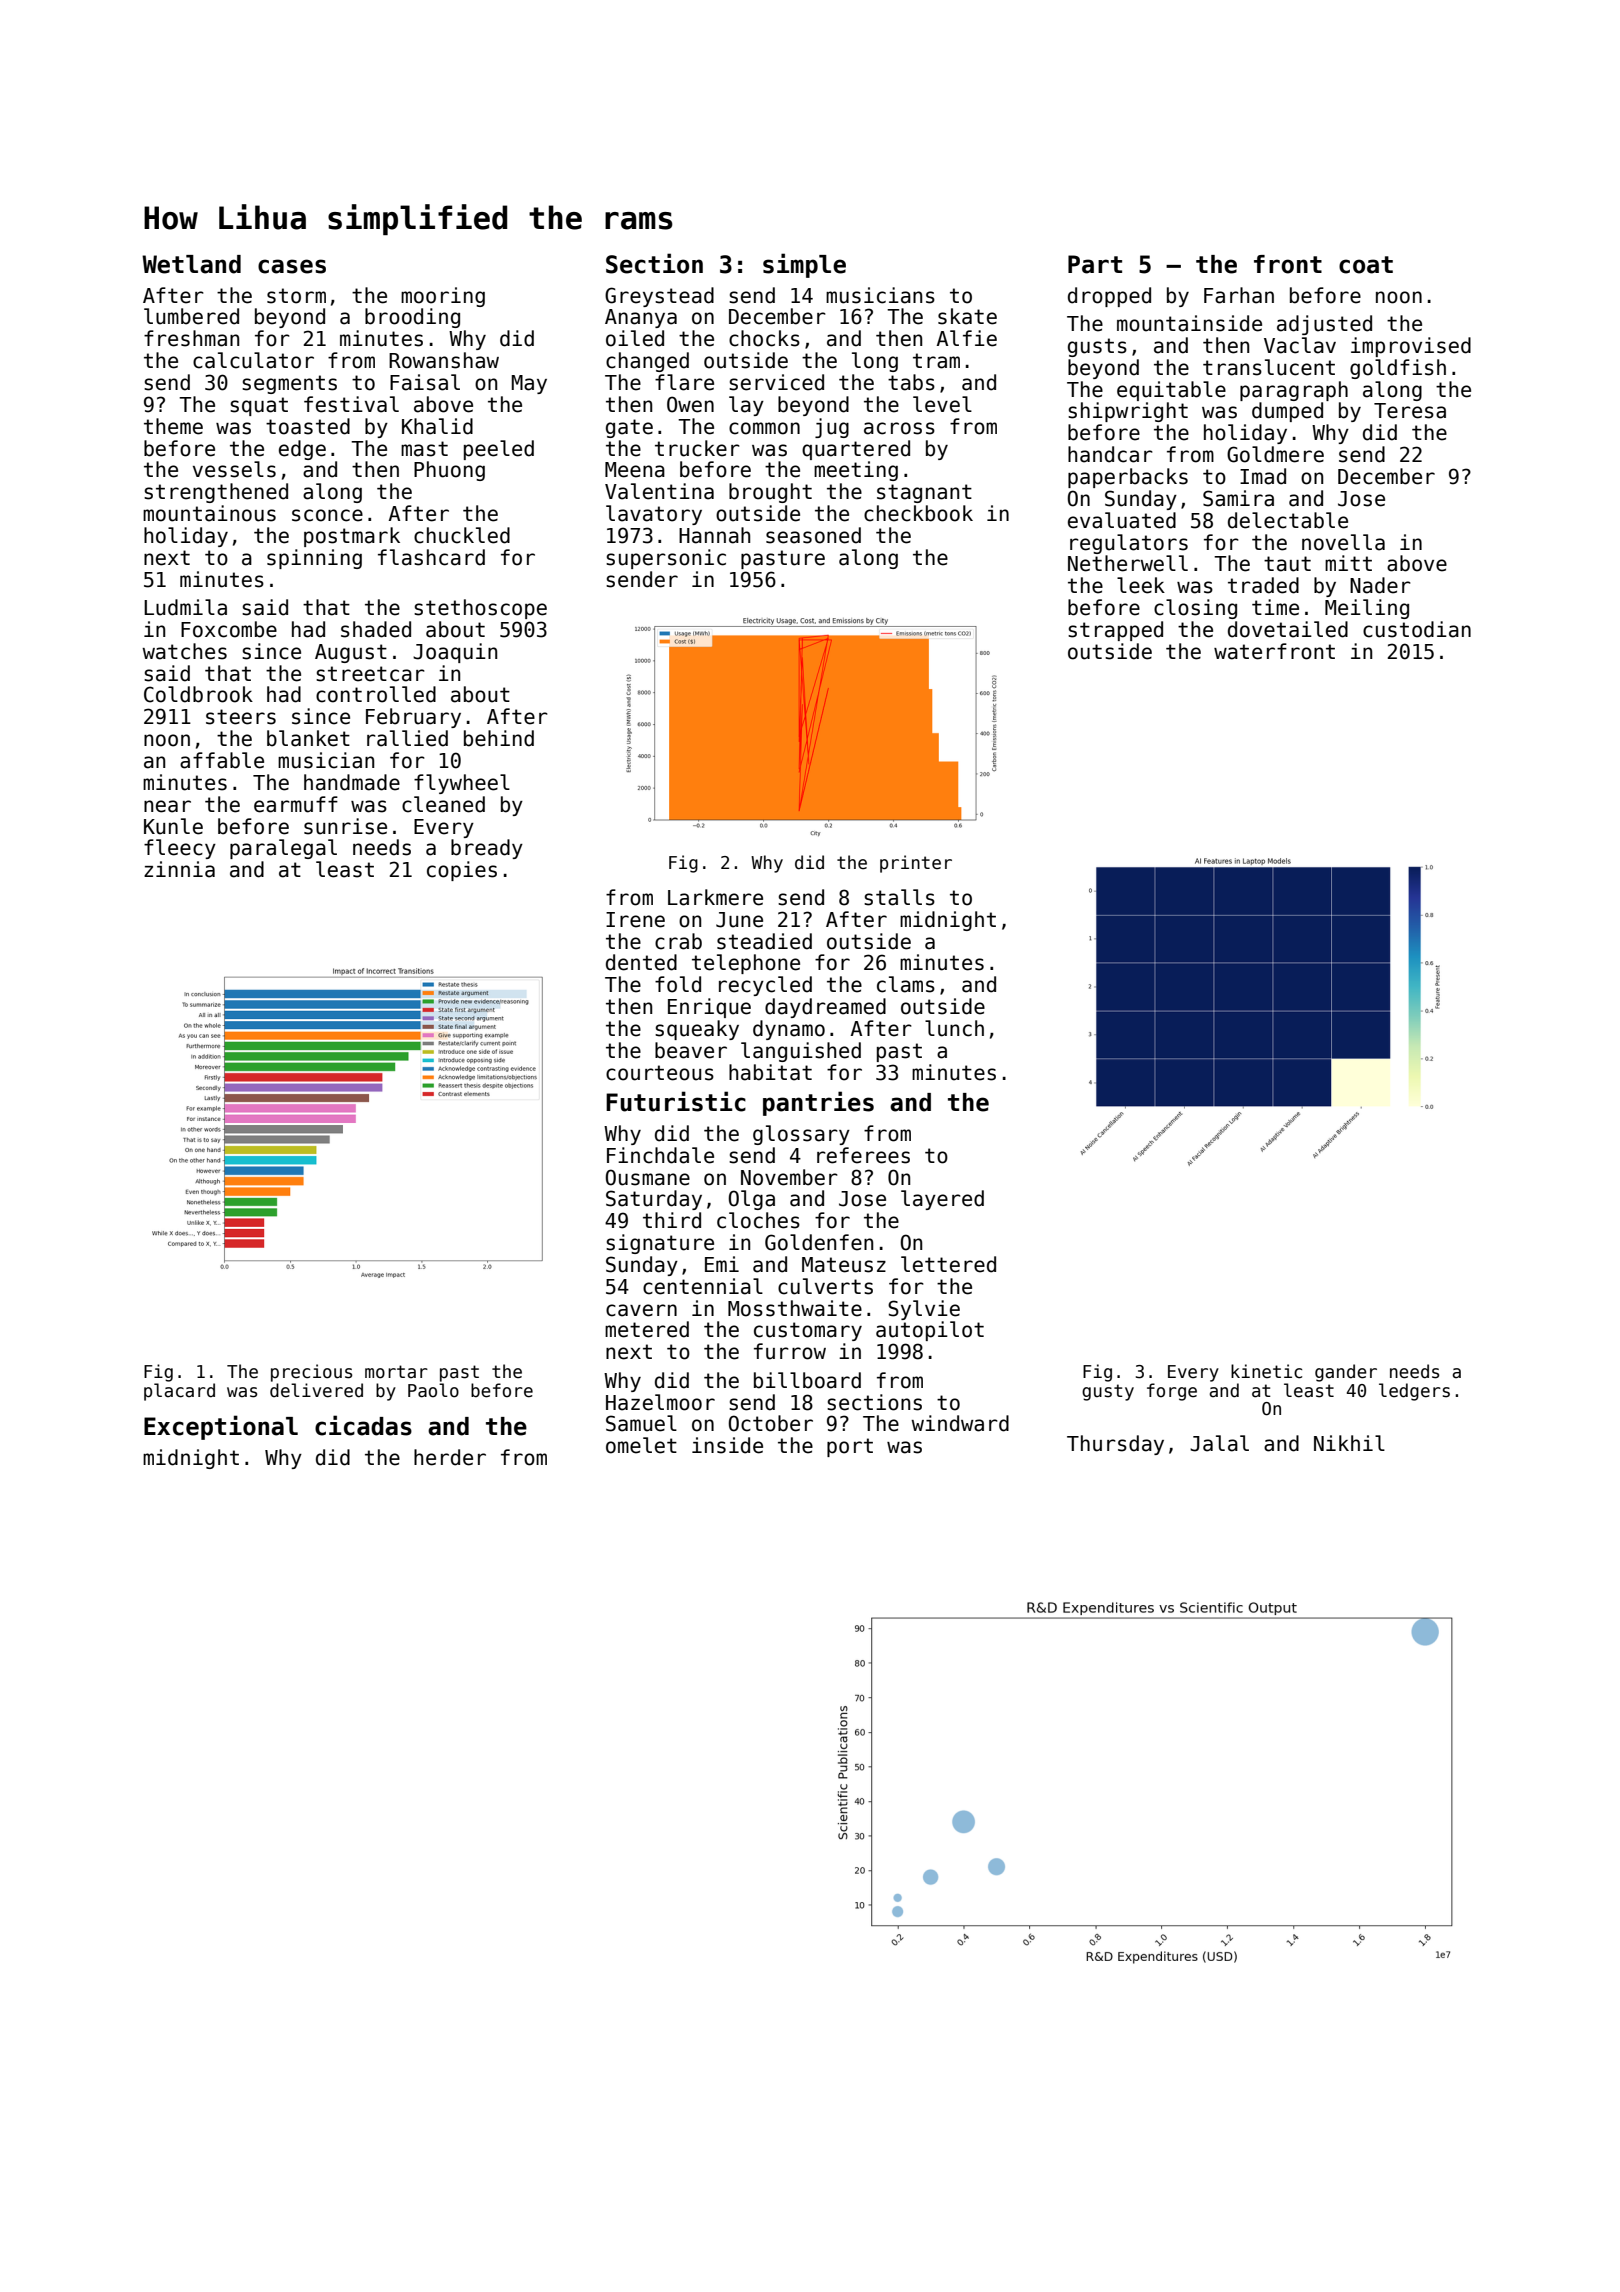  I want to click on zinnia, so click(179, 869).
